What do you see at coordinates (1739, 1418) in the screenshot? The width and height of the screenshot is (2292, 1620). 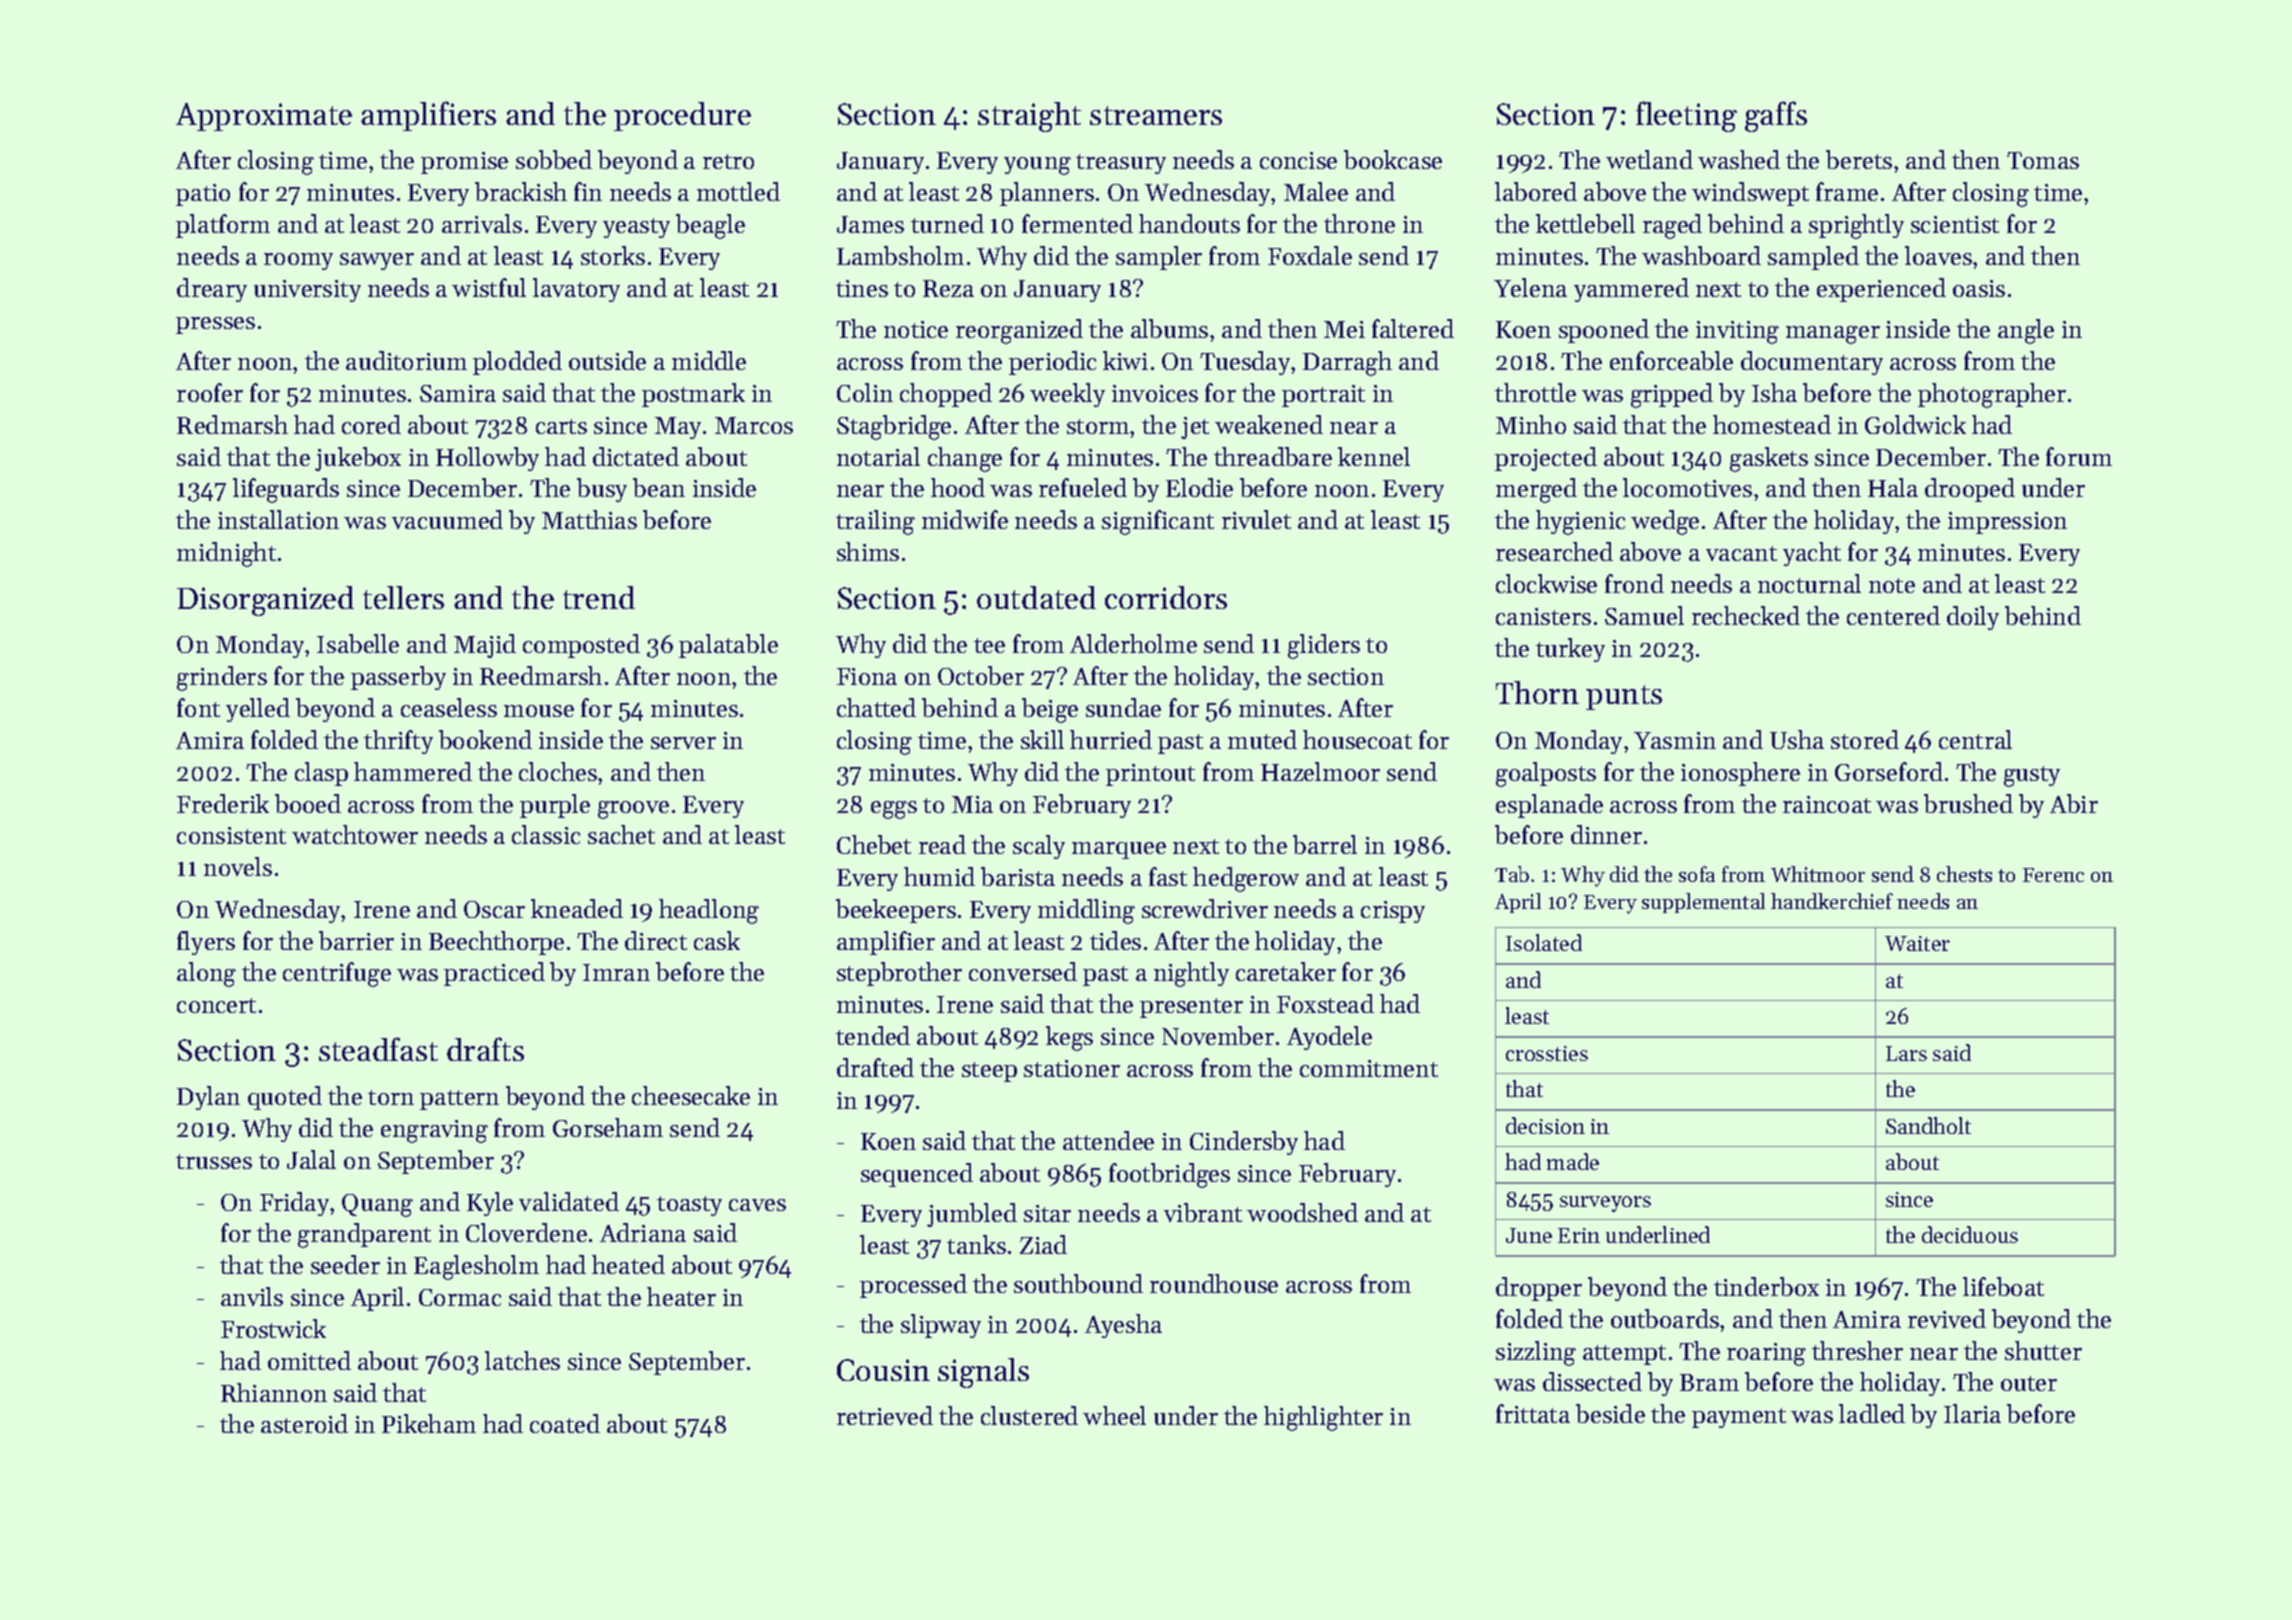 I see `payment` at bounding box center [1739, 1418].
